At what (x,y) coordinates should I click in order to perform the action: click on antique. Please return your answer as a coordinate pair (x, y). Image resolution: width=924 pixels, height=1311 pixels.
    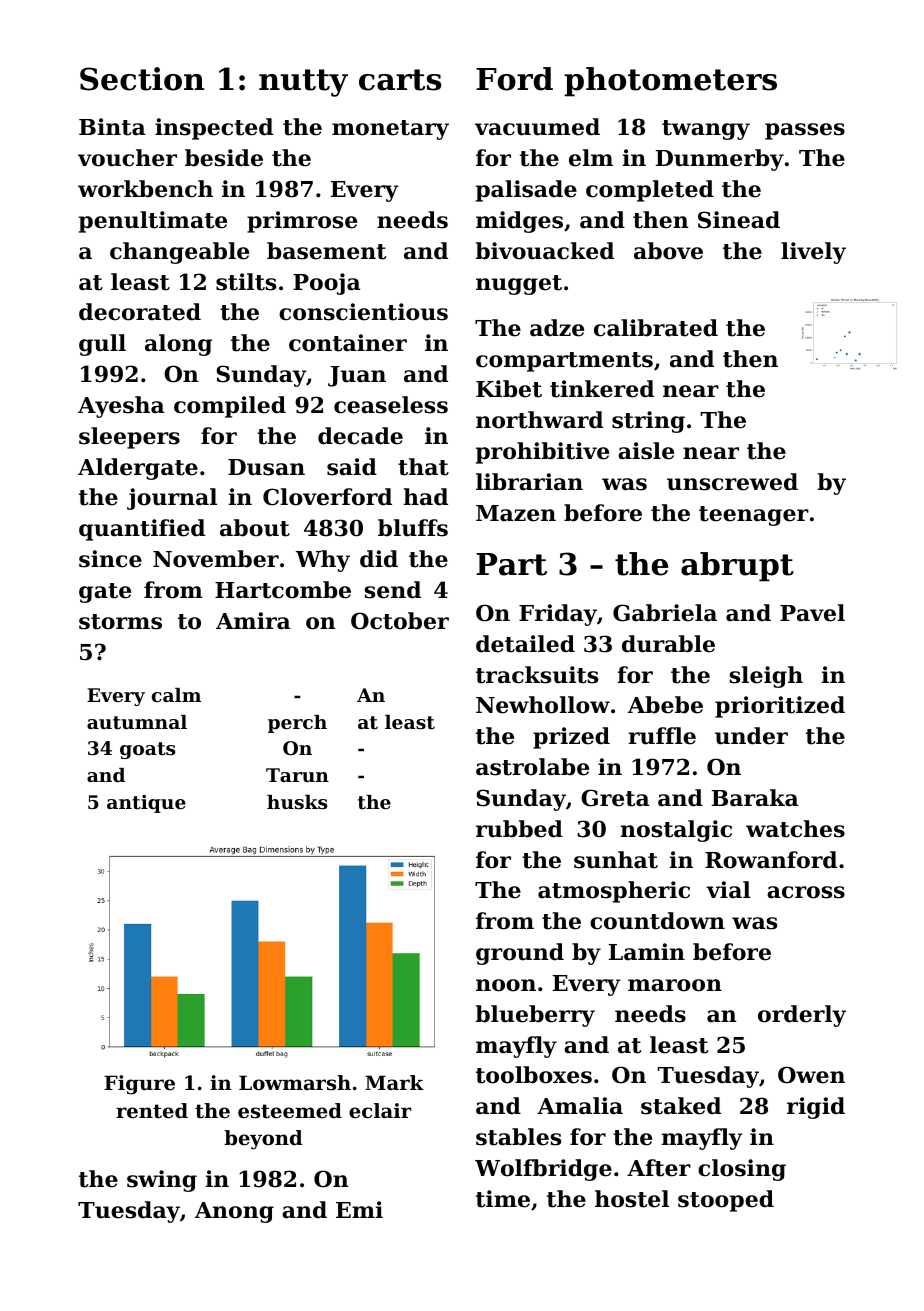
    Looking at the image, I should click on (146, 804).
